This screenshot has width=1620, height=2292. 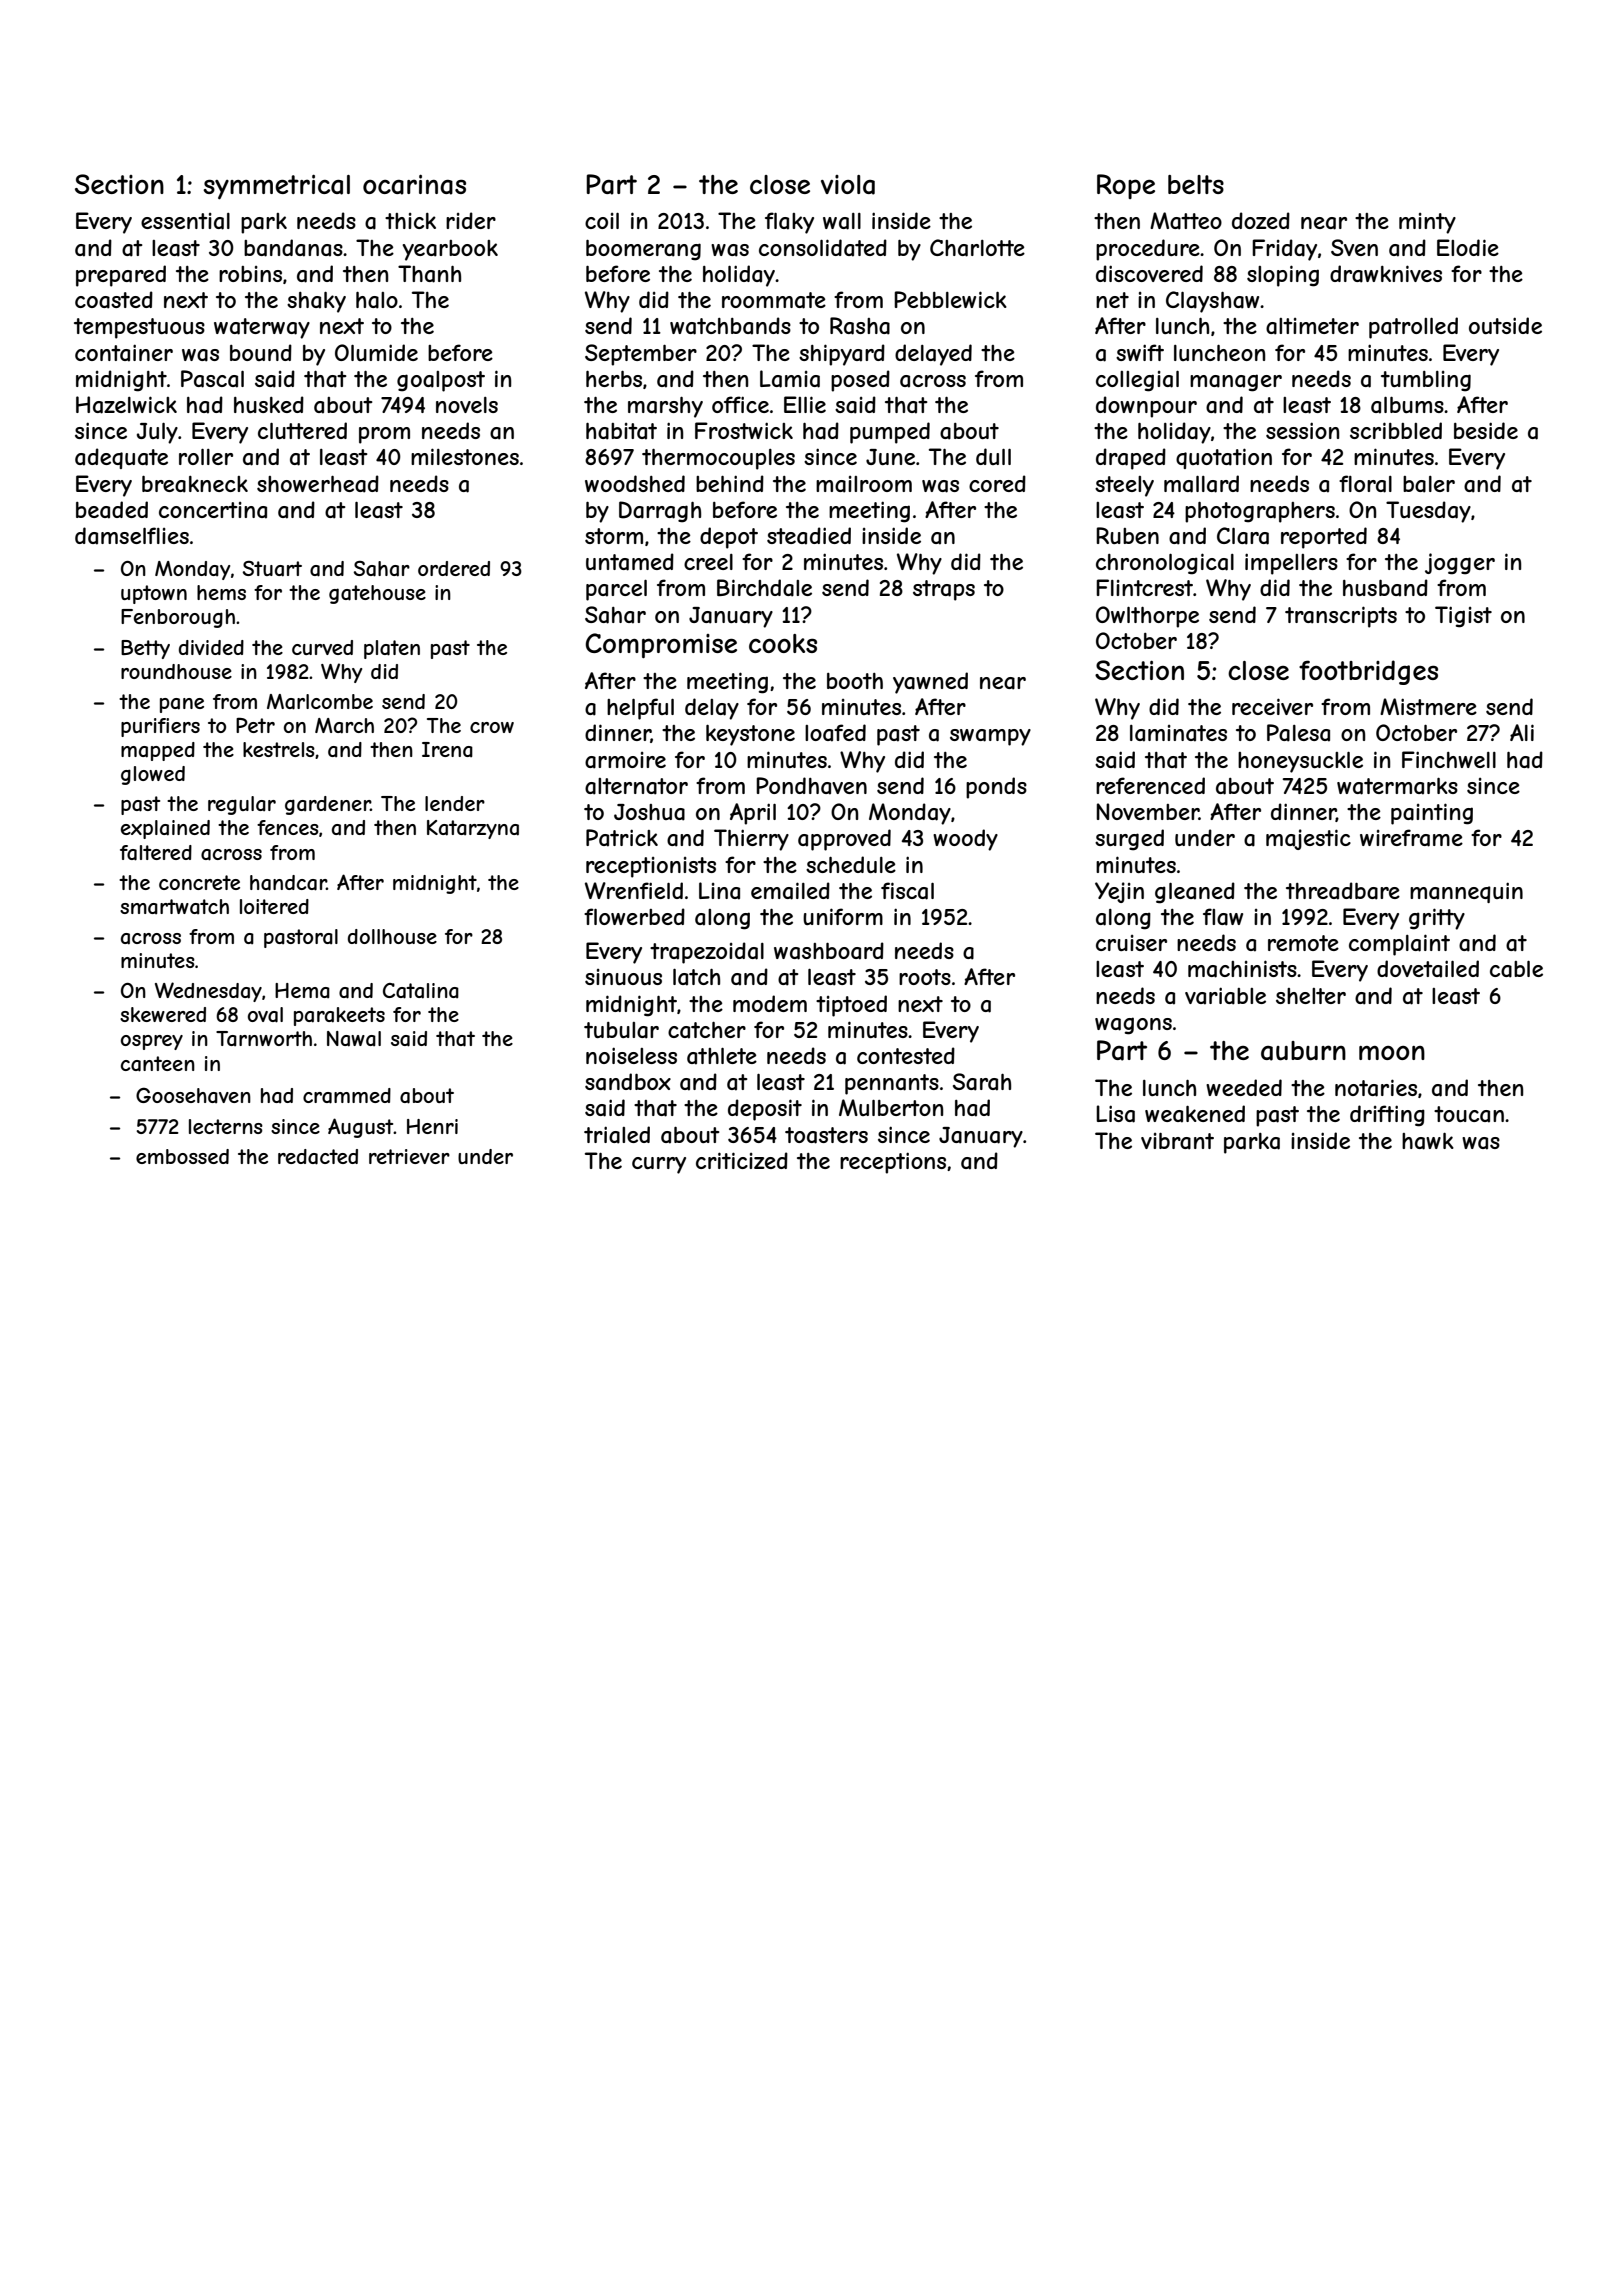 I want to click on symmetrical, so click(x=276, y=187).
